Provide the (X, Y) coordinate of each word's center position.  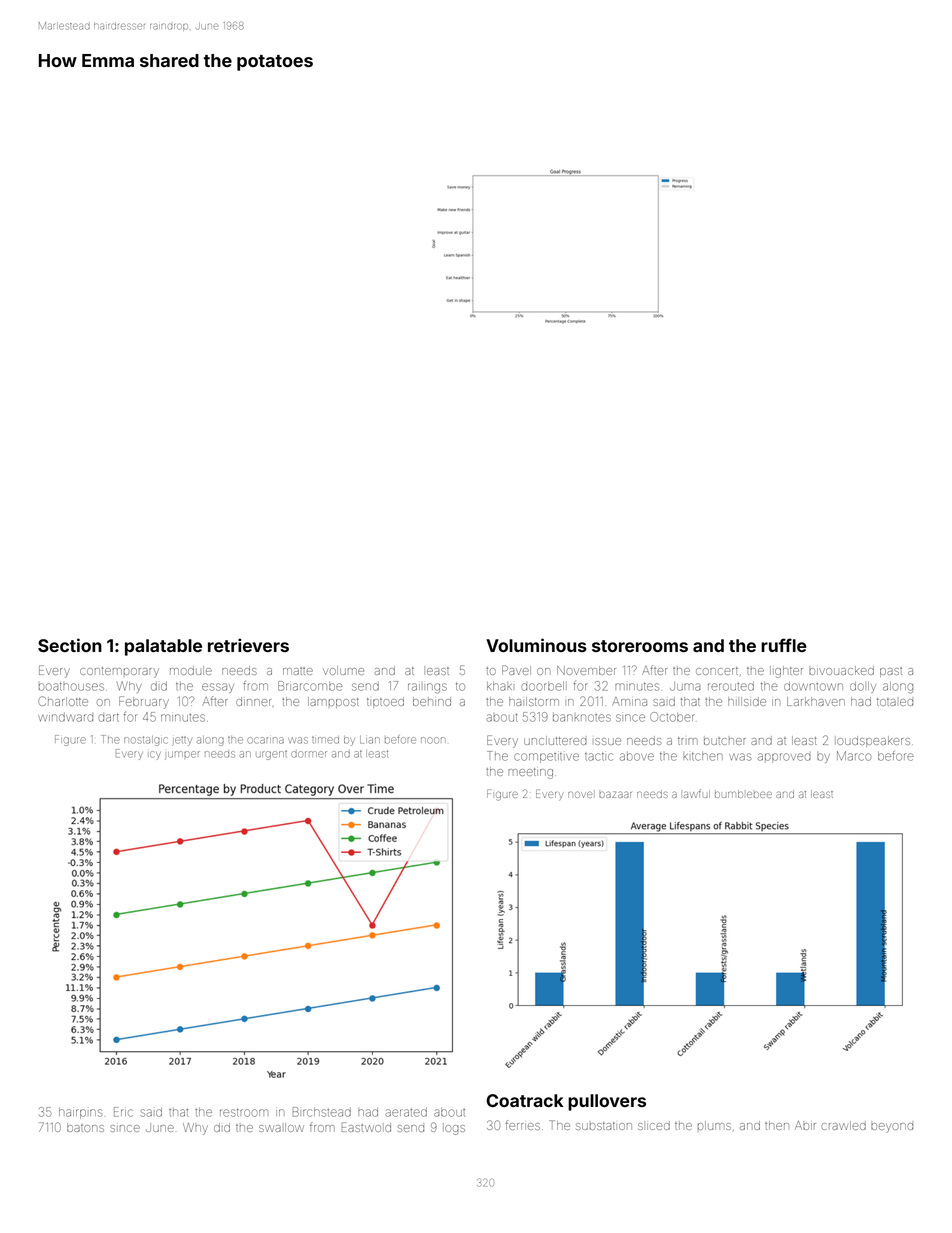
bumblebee (743, 794)
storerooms (640, 646)
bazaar (615, 794)
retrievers (248, 645)
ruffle (784, 645)
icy (154, 755)
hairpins (80, 1113)
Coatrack (525, 1100)
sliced (654, 1125)
